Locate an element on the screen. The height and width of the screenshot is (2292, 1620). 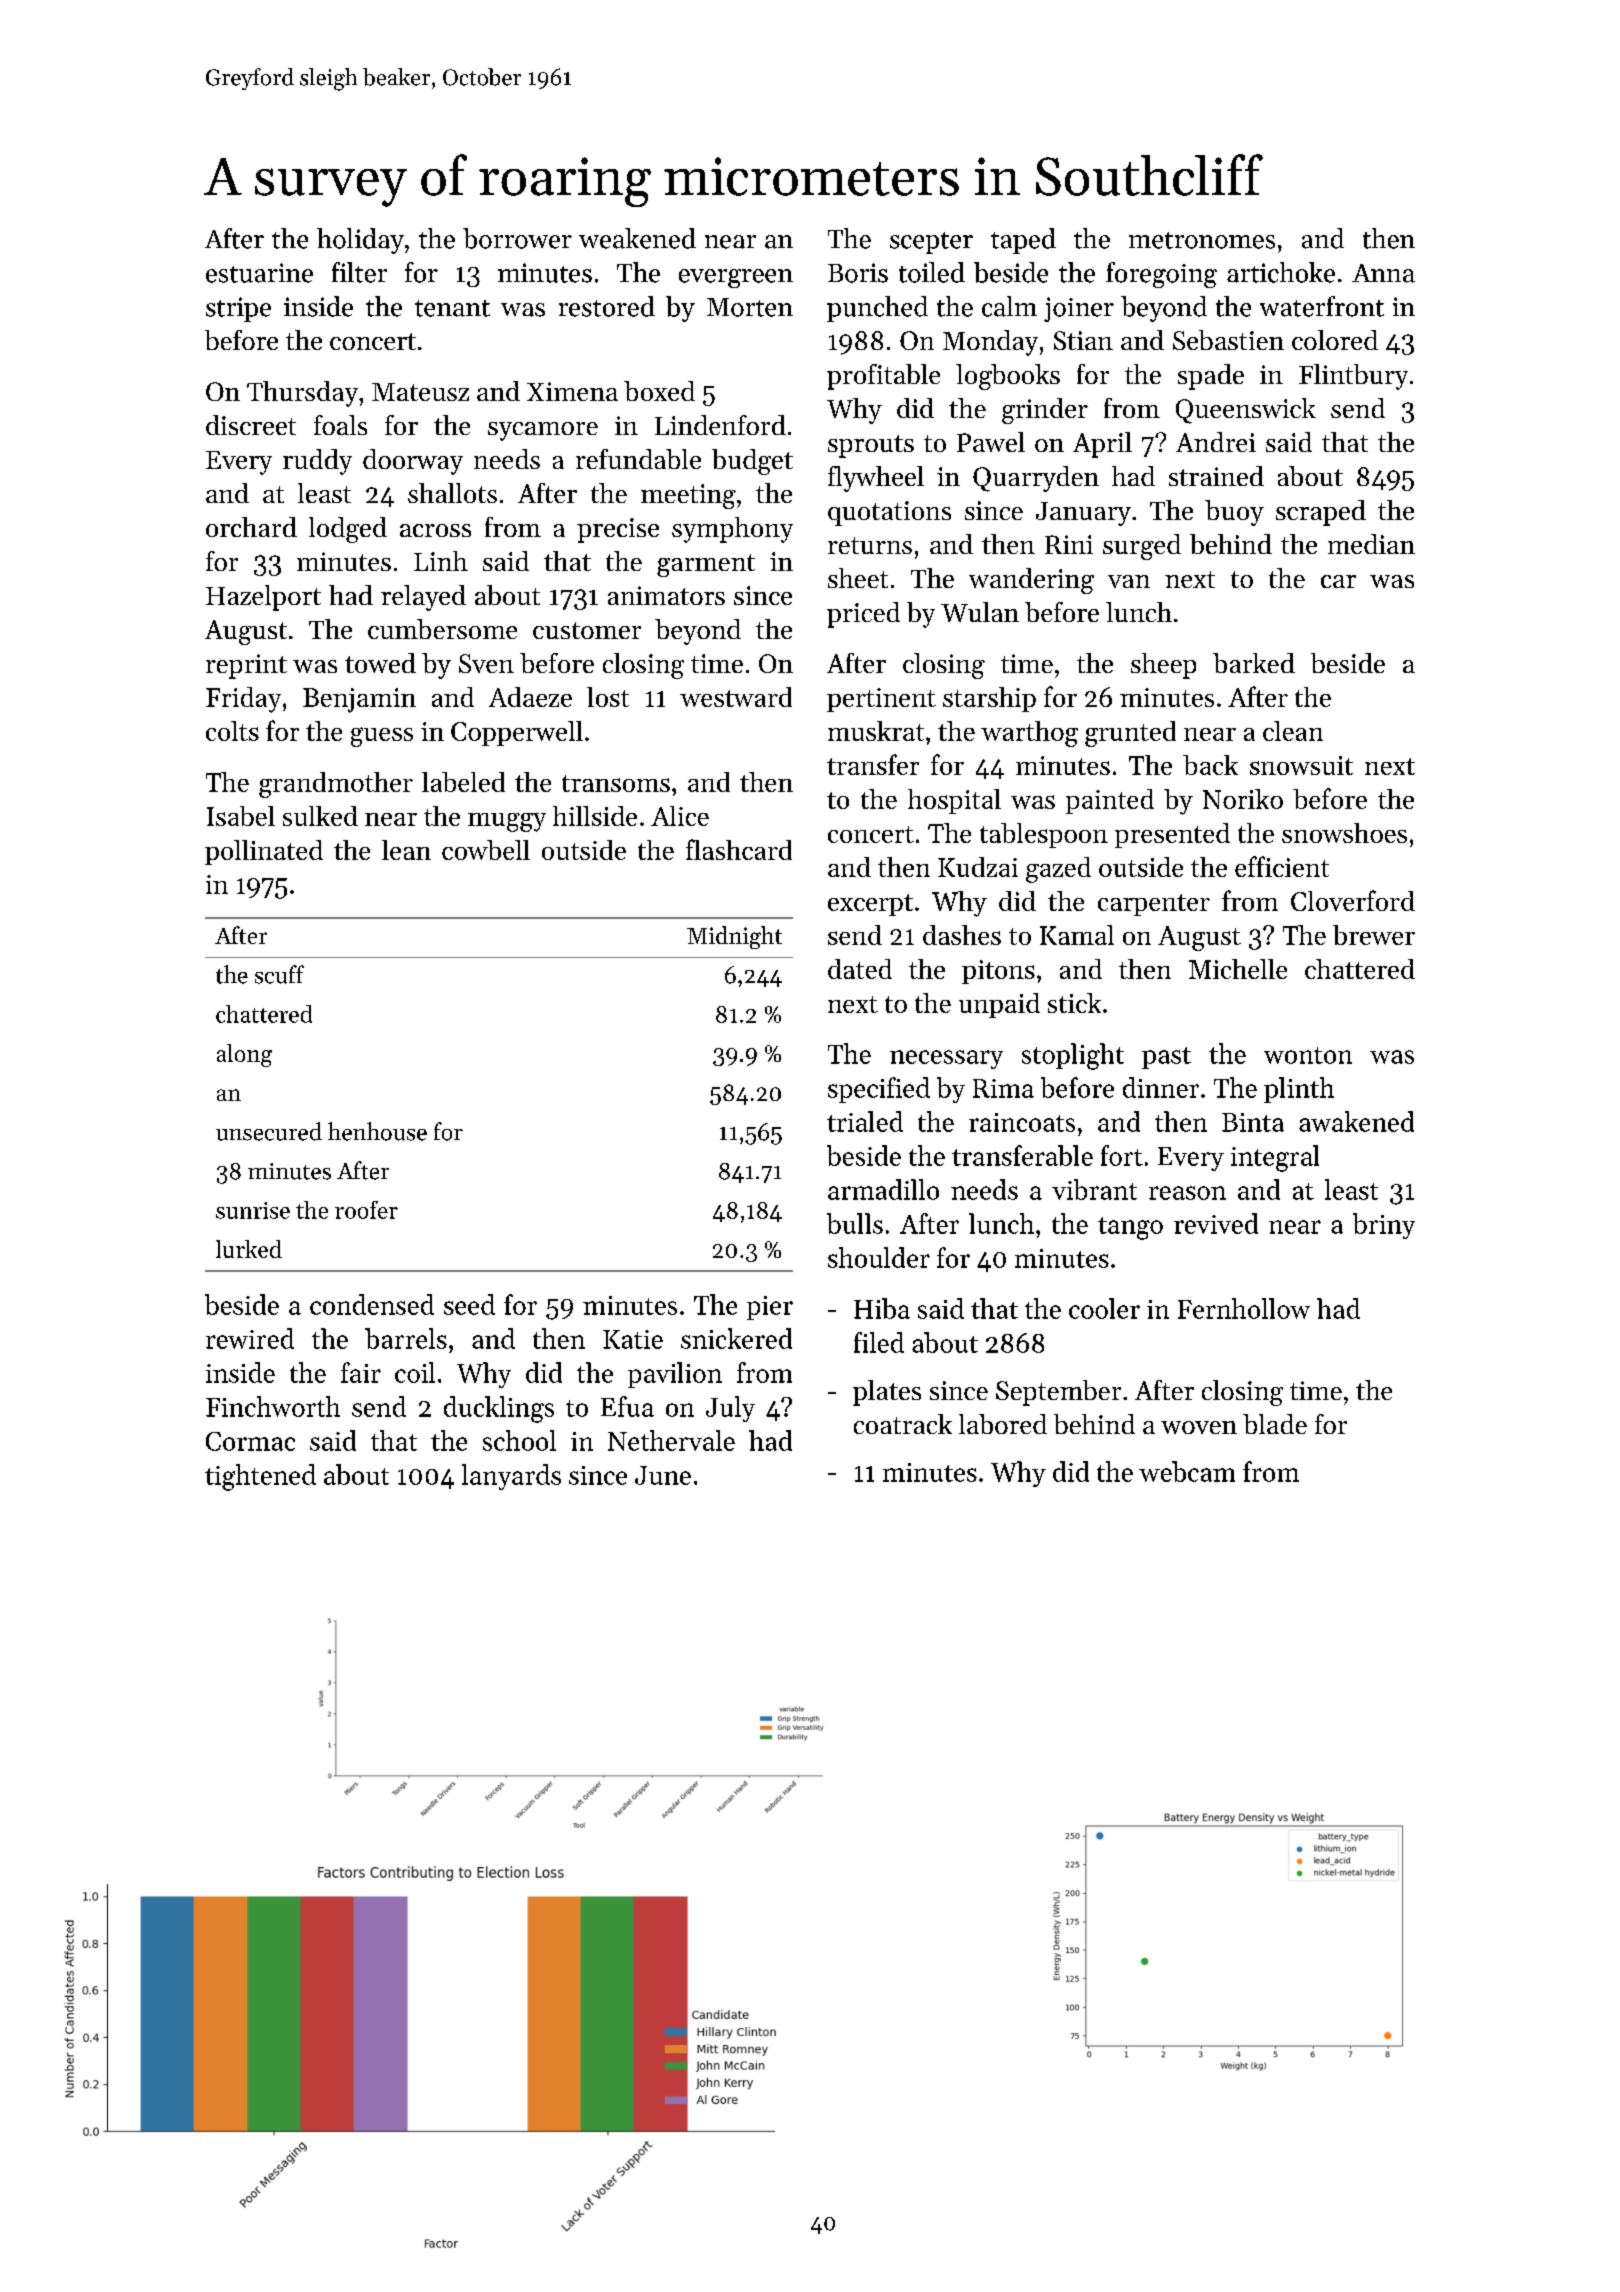
animators is located at coordinates (666, 595).
